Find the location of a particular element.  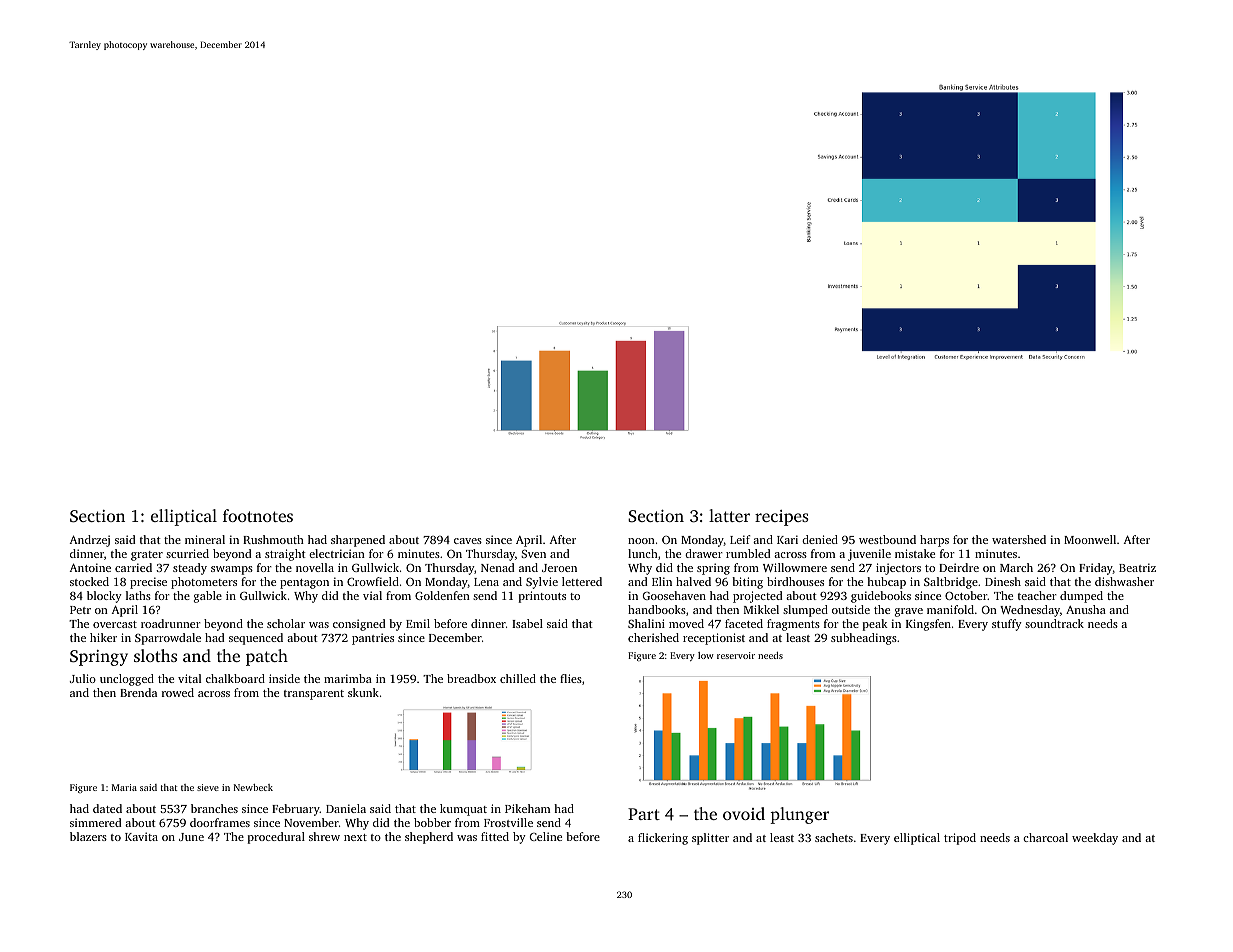

Sven is located at coordinates (533, 553).
